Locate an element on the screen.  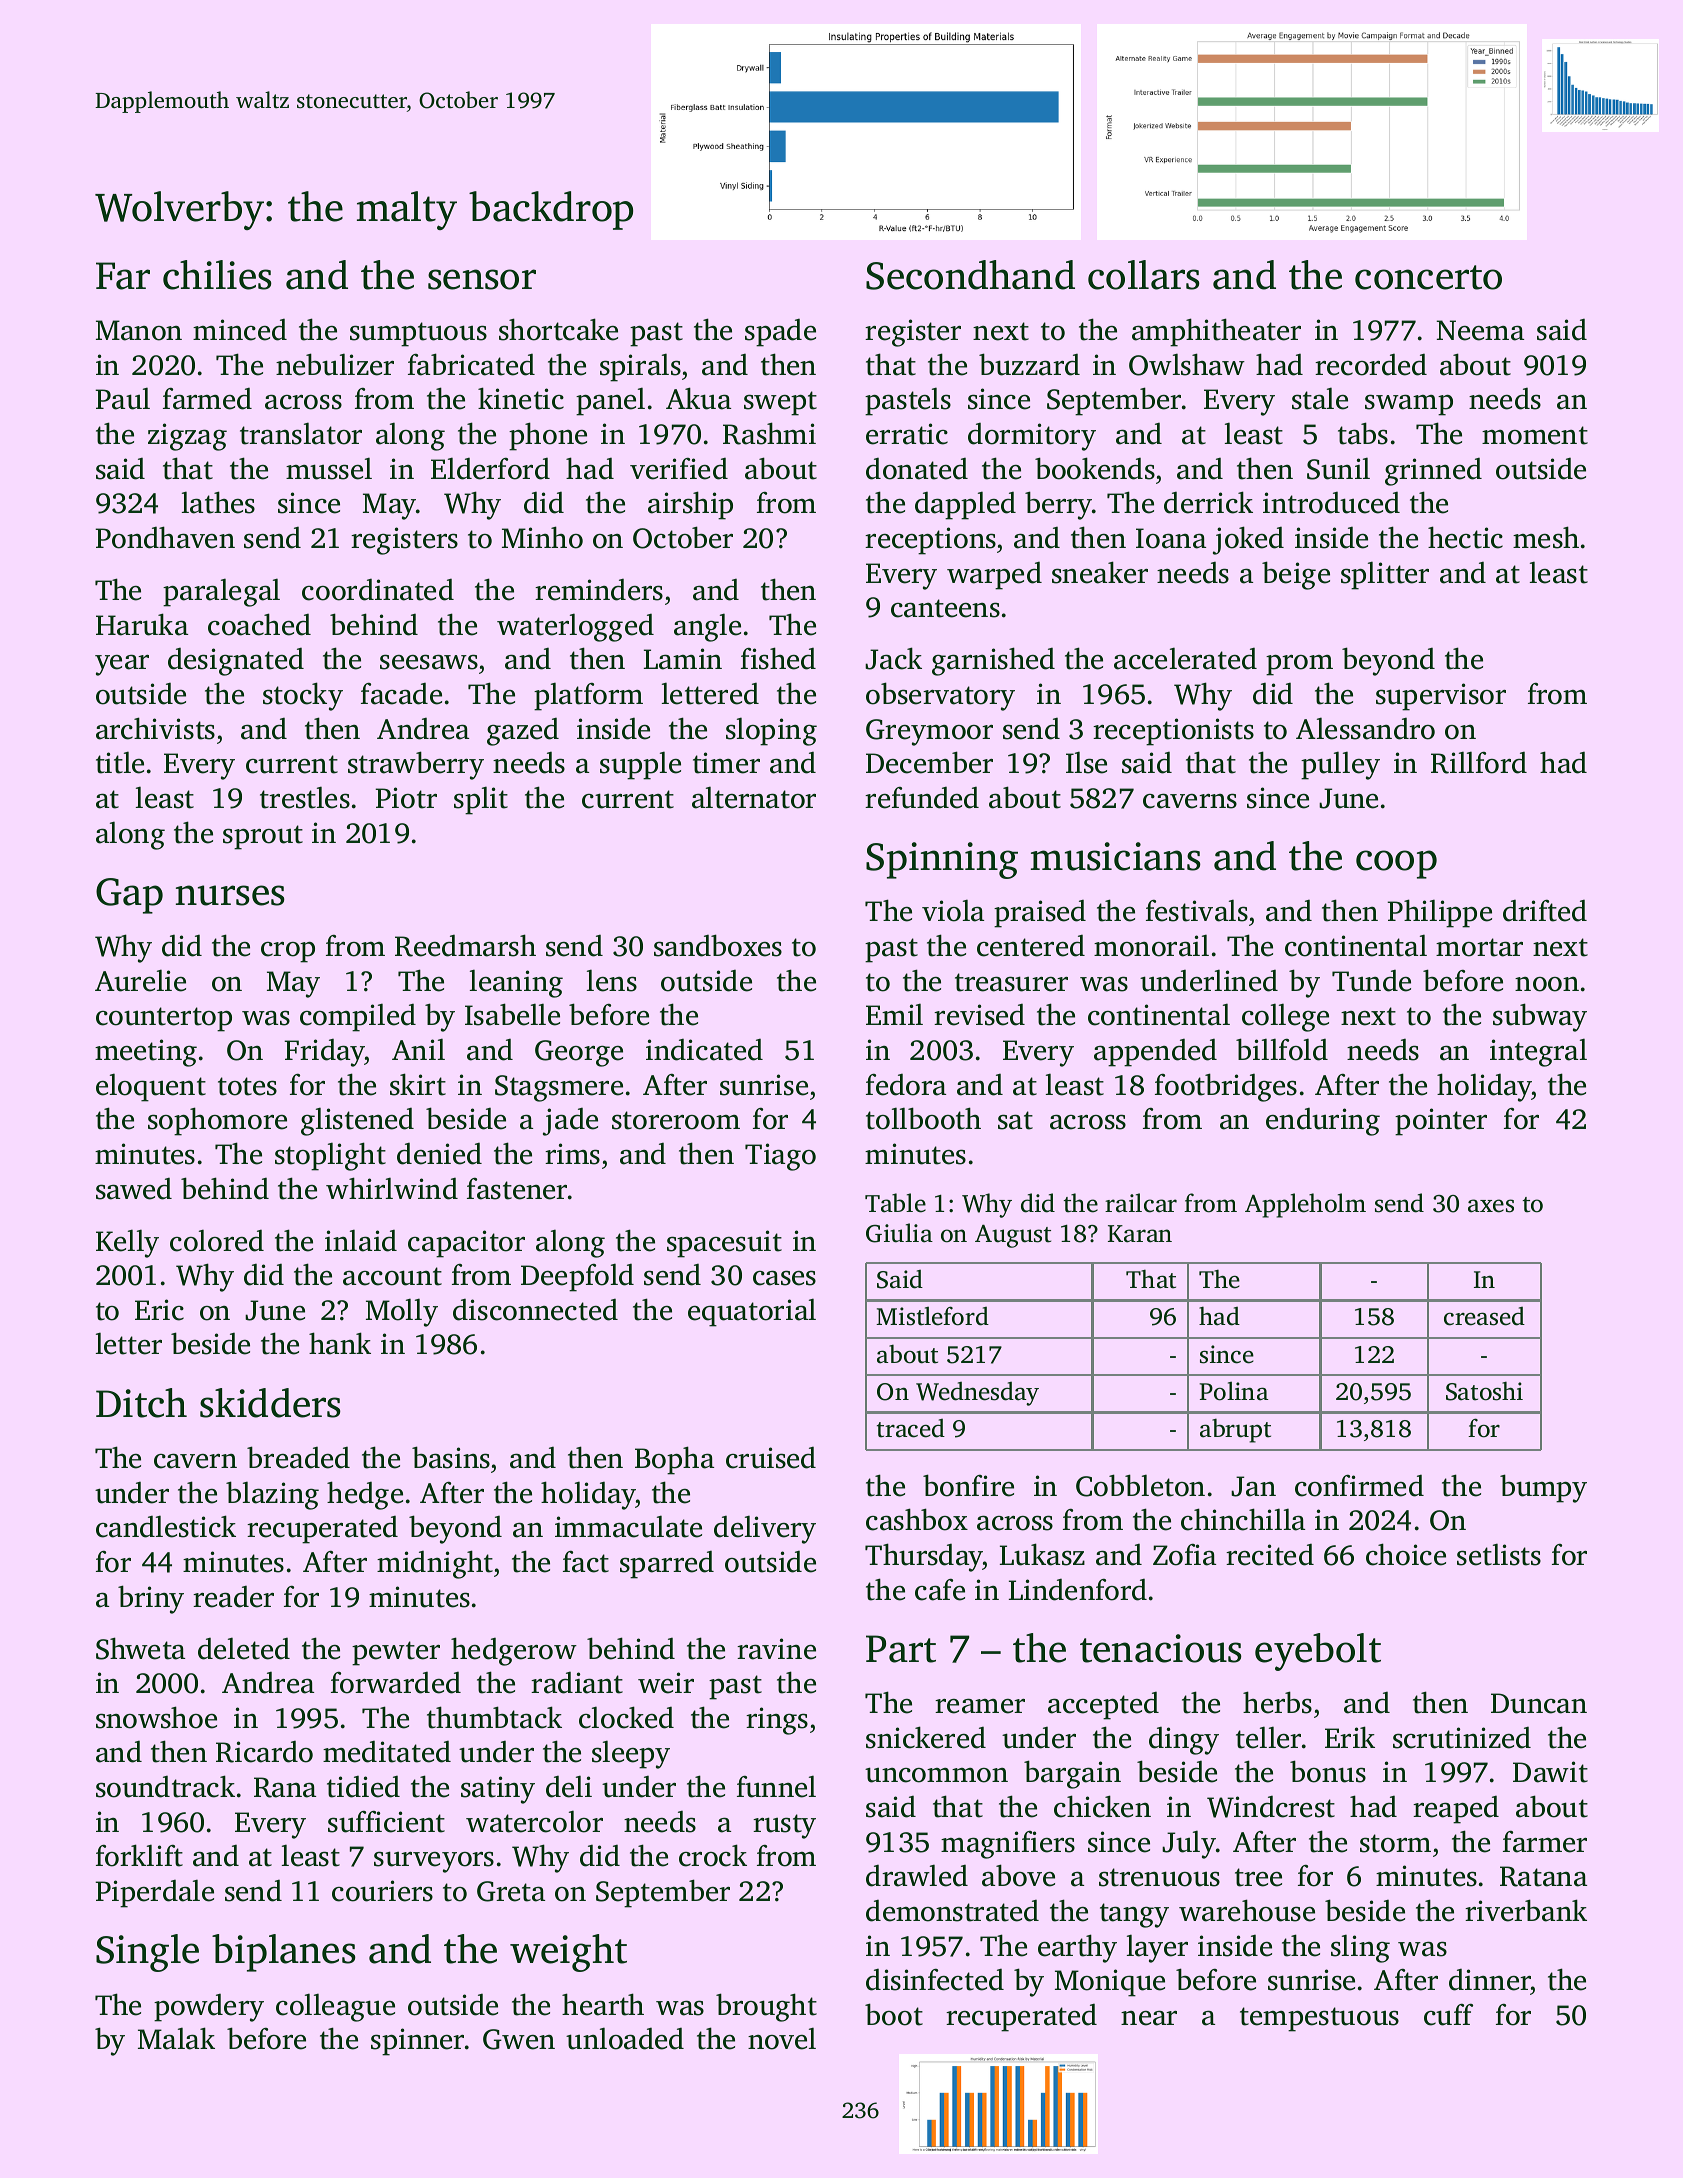
Manon is located at coordinates (139, 330).
